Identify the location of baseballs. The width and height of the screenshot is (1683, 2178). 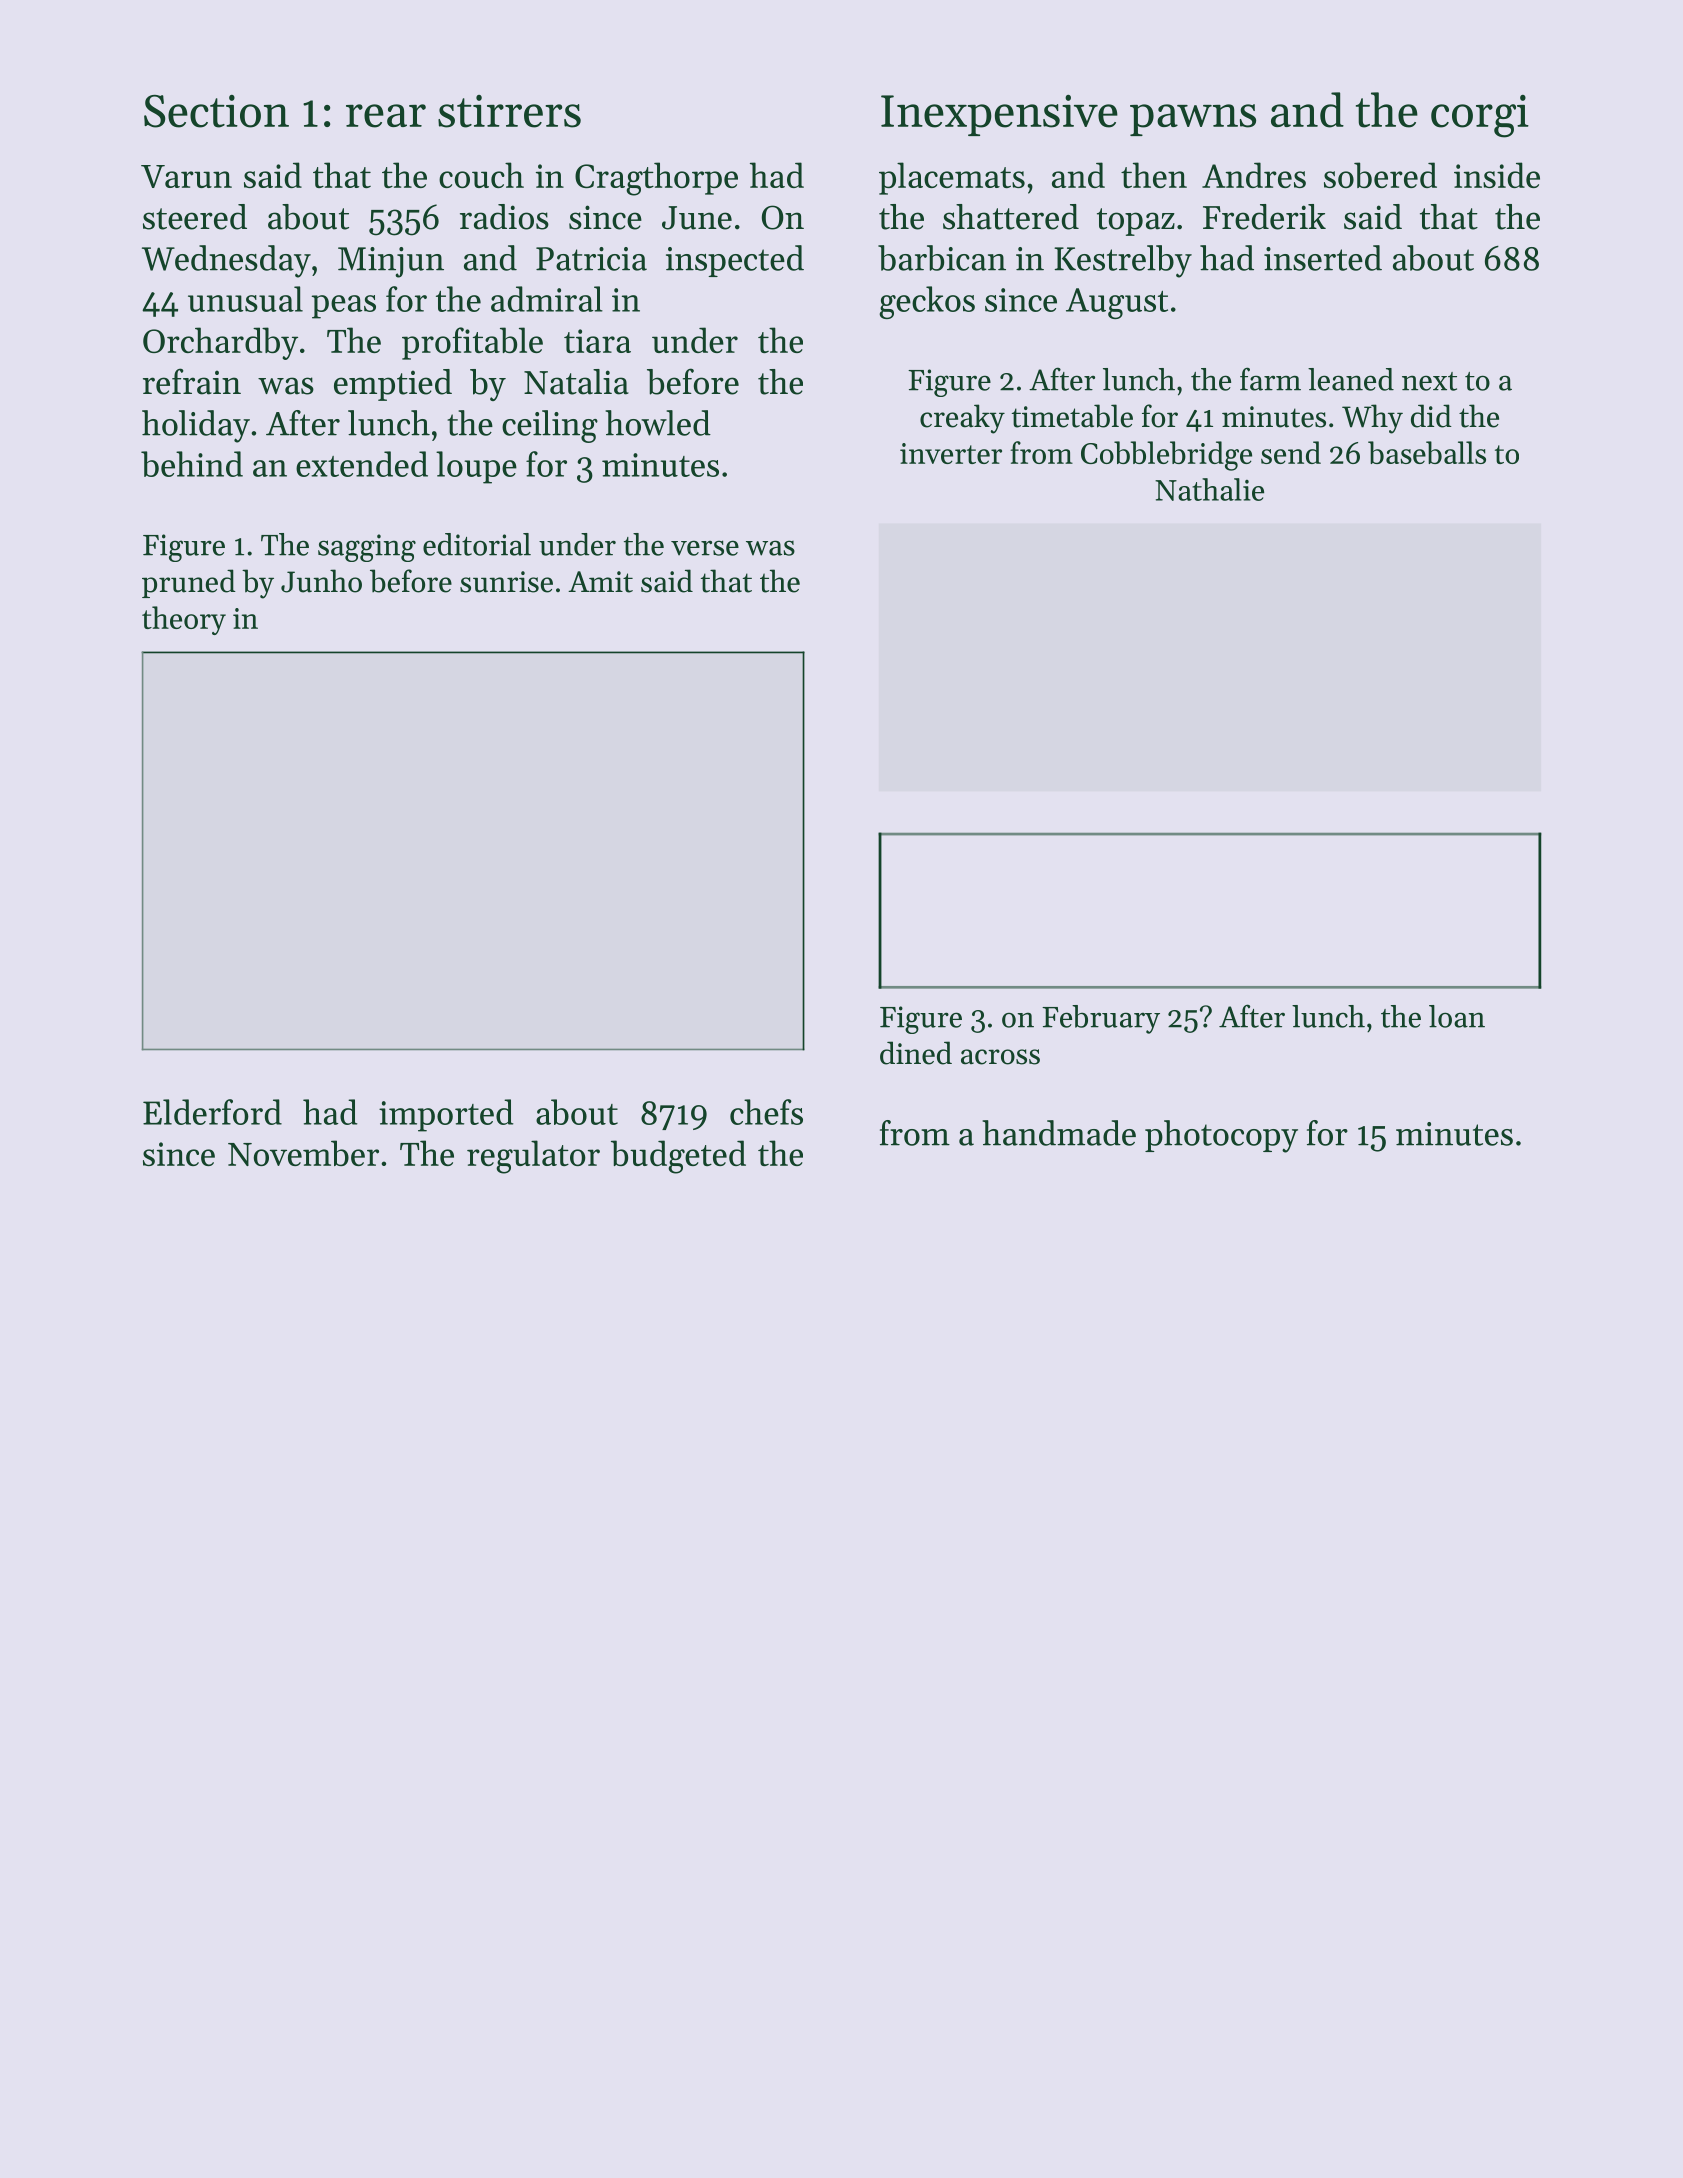
(1427, 452).
